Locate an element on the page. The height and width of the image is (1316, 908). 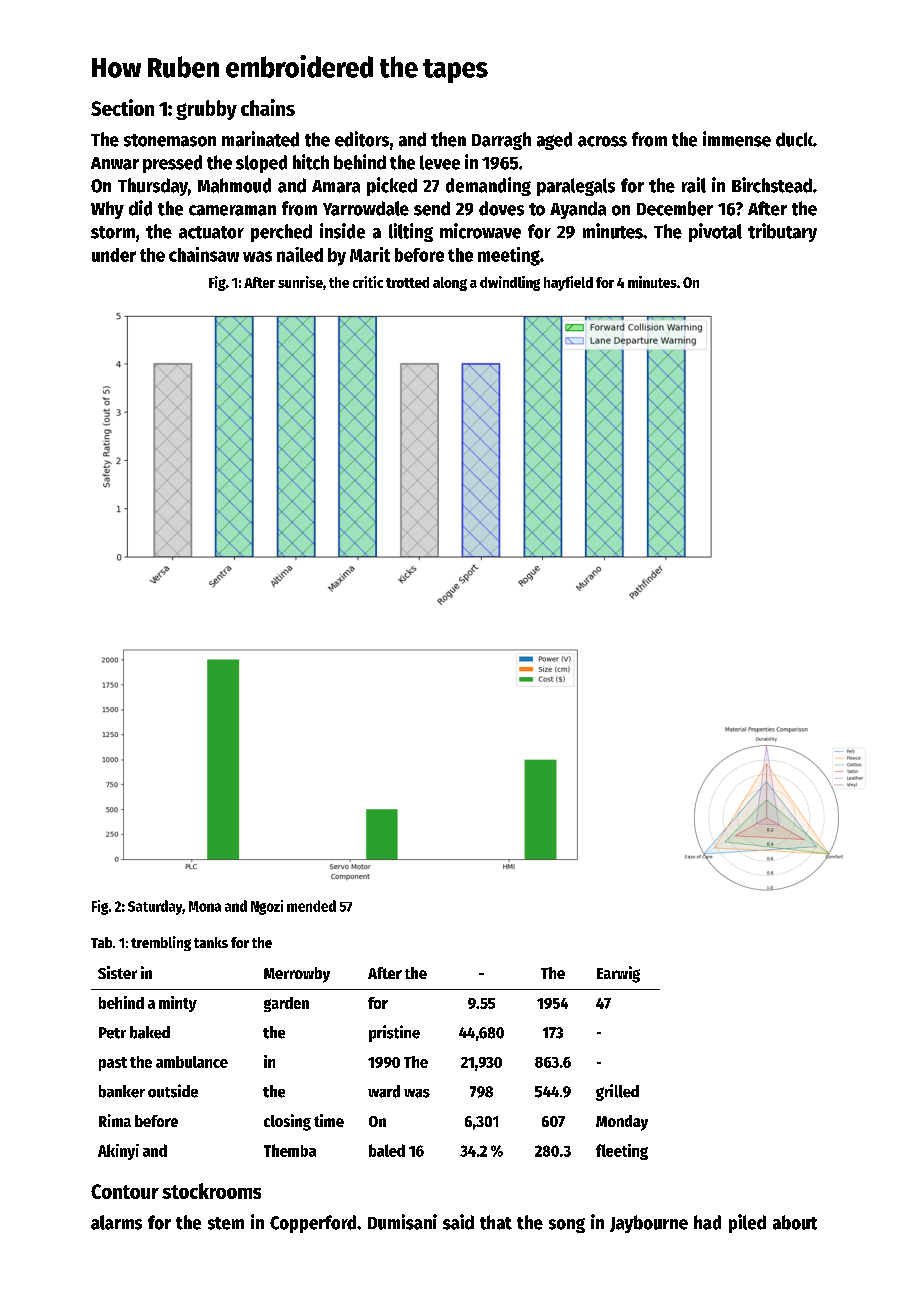
sunrise is located at coordinates (300, 282).
